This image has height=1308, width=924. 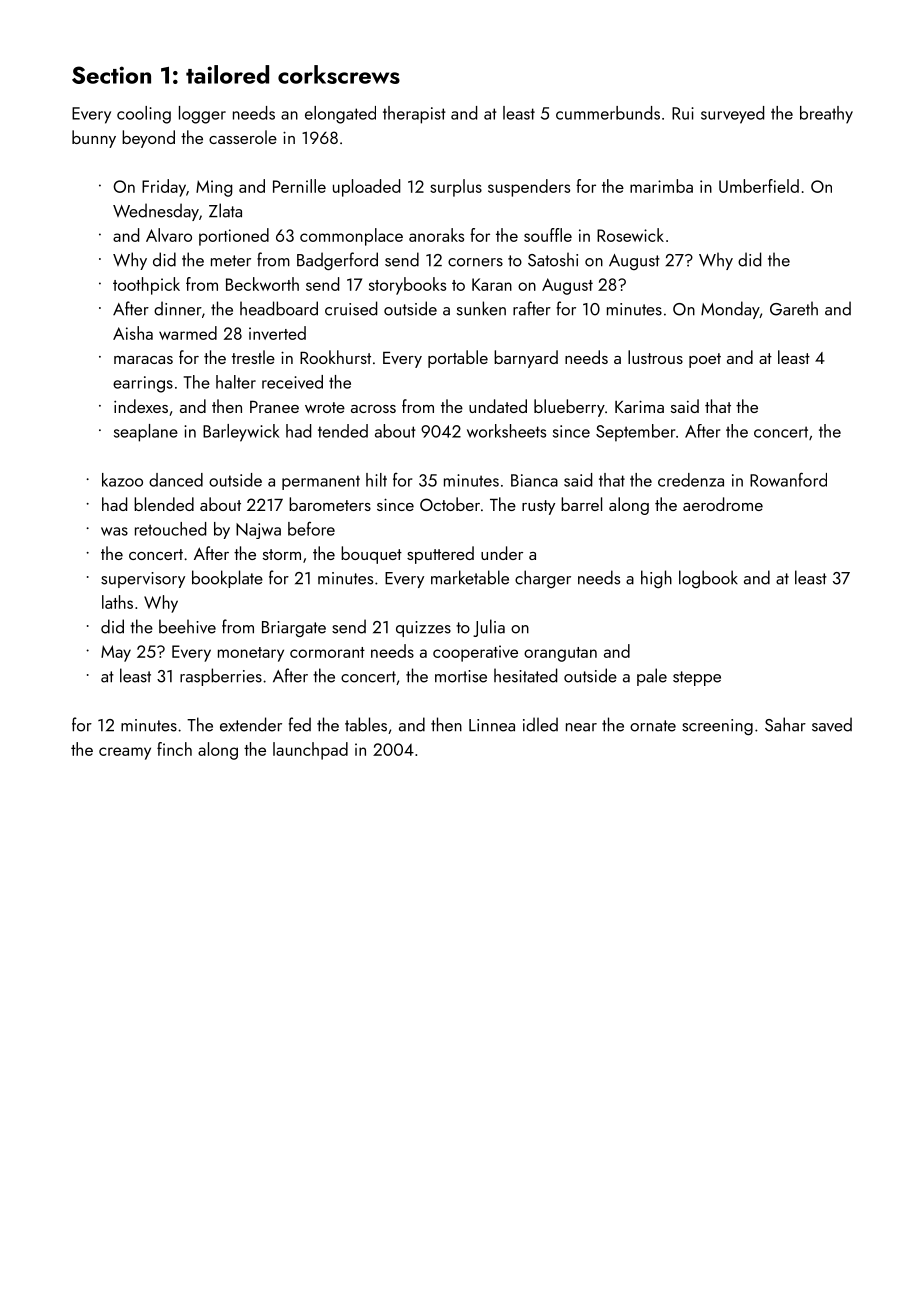 I want to click on corkscrews, so click(x=339, y=74).
